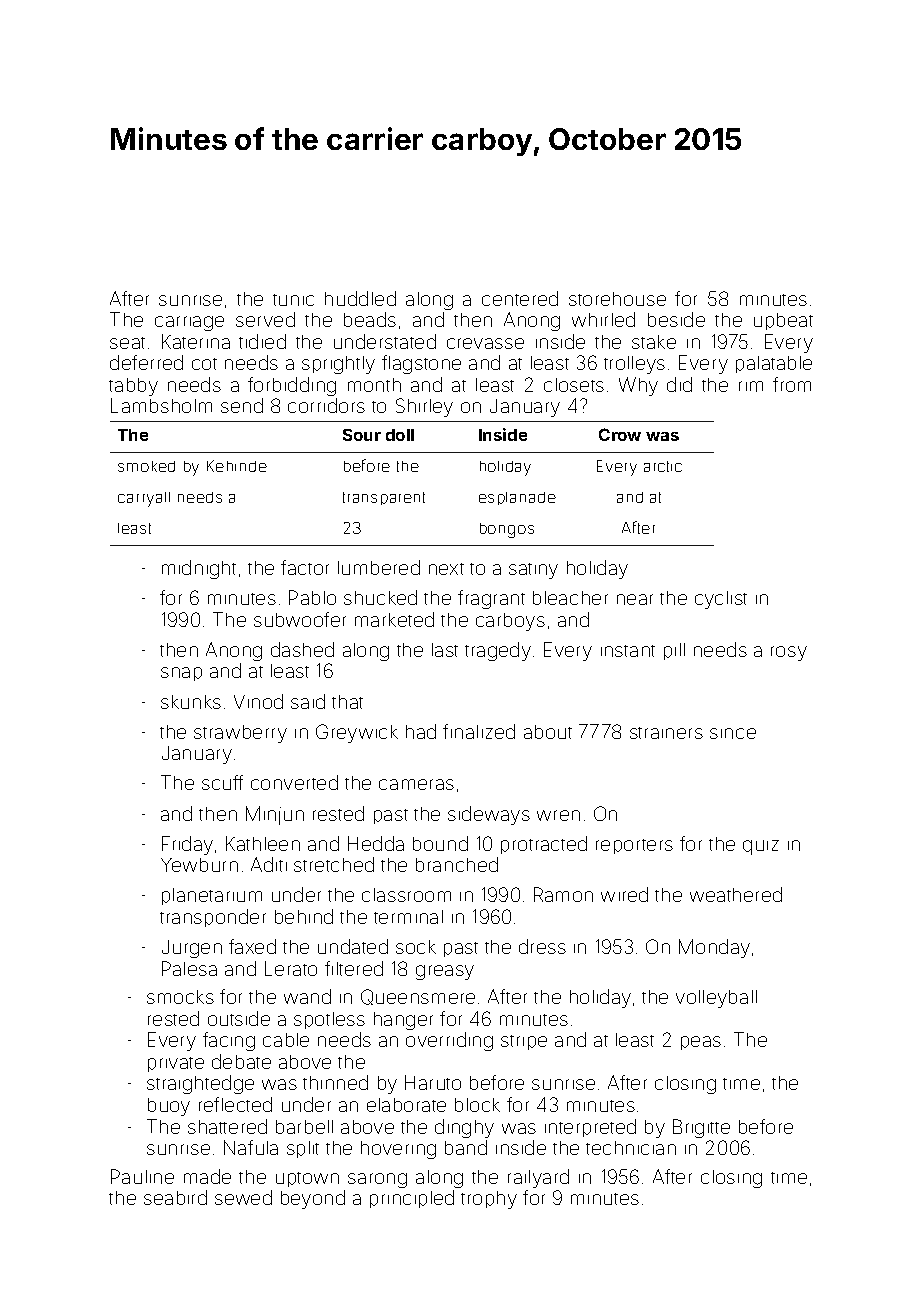 The height and width of the image is (1314, 924). I want to click on carryall, so click(144, 499).
